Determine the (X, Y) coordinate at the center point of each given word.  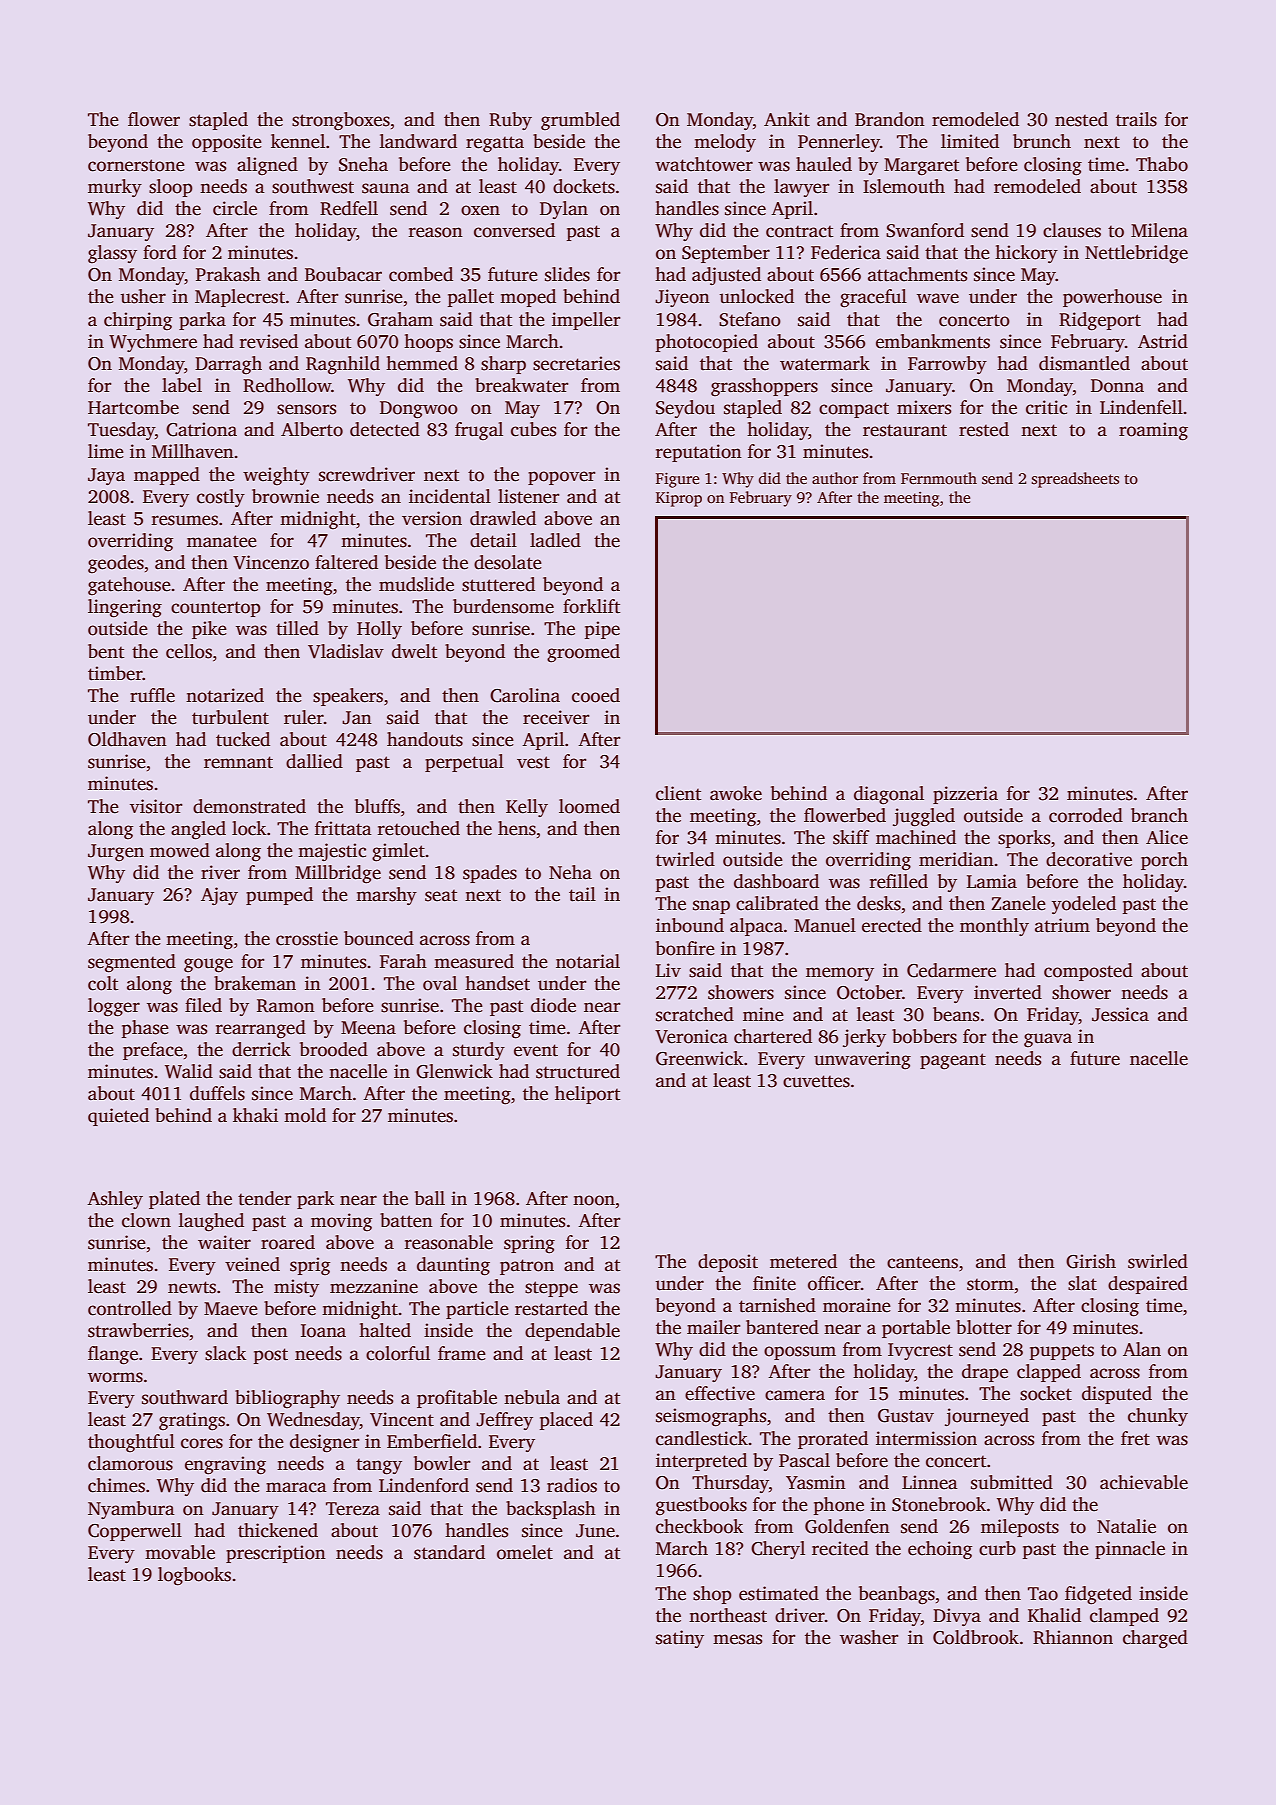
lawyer (801, 188)
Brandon (890, 119)
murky (115, 188)
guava (1048, 1040)
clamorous (130, 1463)
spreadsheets (1075, 480)
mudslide (416, 584)
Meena (368, 1028)
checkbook (699, 1526)
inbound (690, 925)
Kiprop (679, 499)
